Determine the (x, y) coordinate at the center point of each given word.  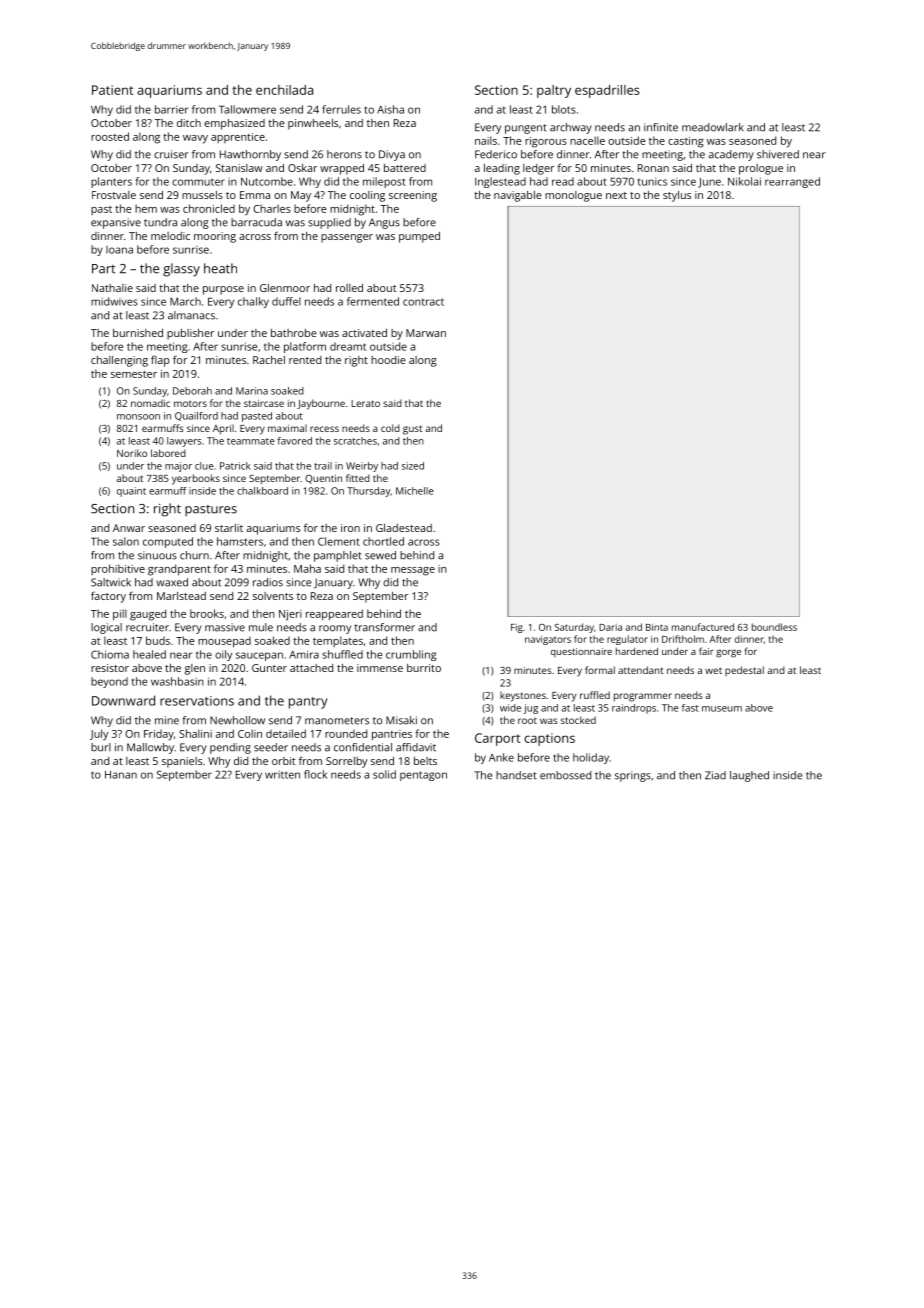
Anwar (129, 528)
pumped (419, 237)
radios (268, 582)
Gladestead (404, 528)
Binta (657, 627)
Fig (517, 628)
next (616, 195)
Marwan (426, 333)
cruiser (171, 154)
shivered (778, 154)
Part (103, 269)
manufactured (703, 627)
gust (412, 430)
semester (134, 374)
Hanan (121, 775)
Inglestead (500, 182)
